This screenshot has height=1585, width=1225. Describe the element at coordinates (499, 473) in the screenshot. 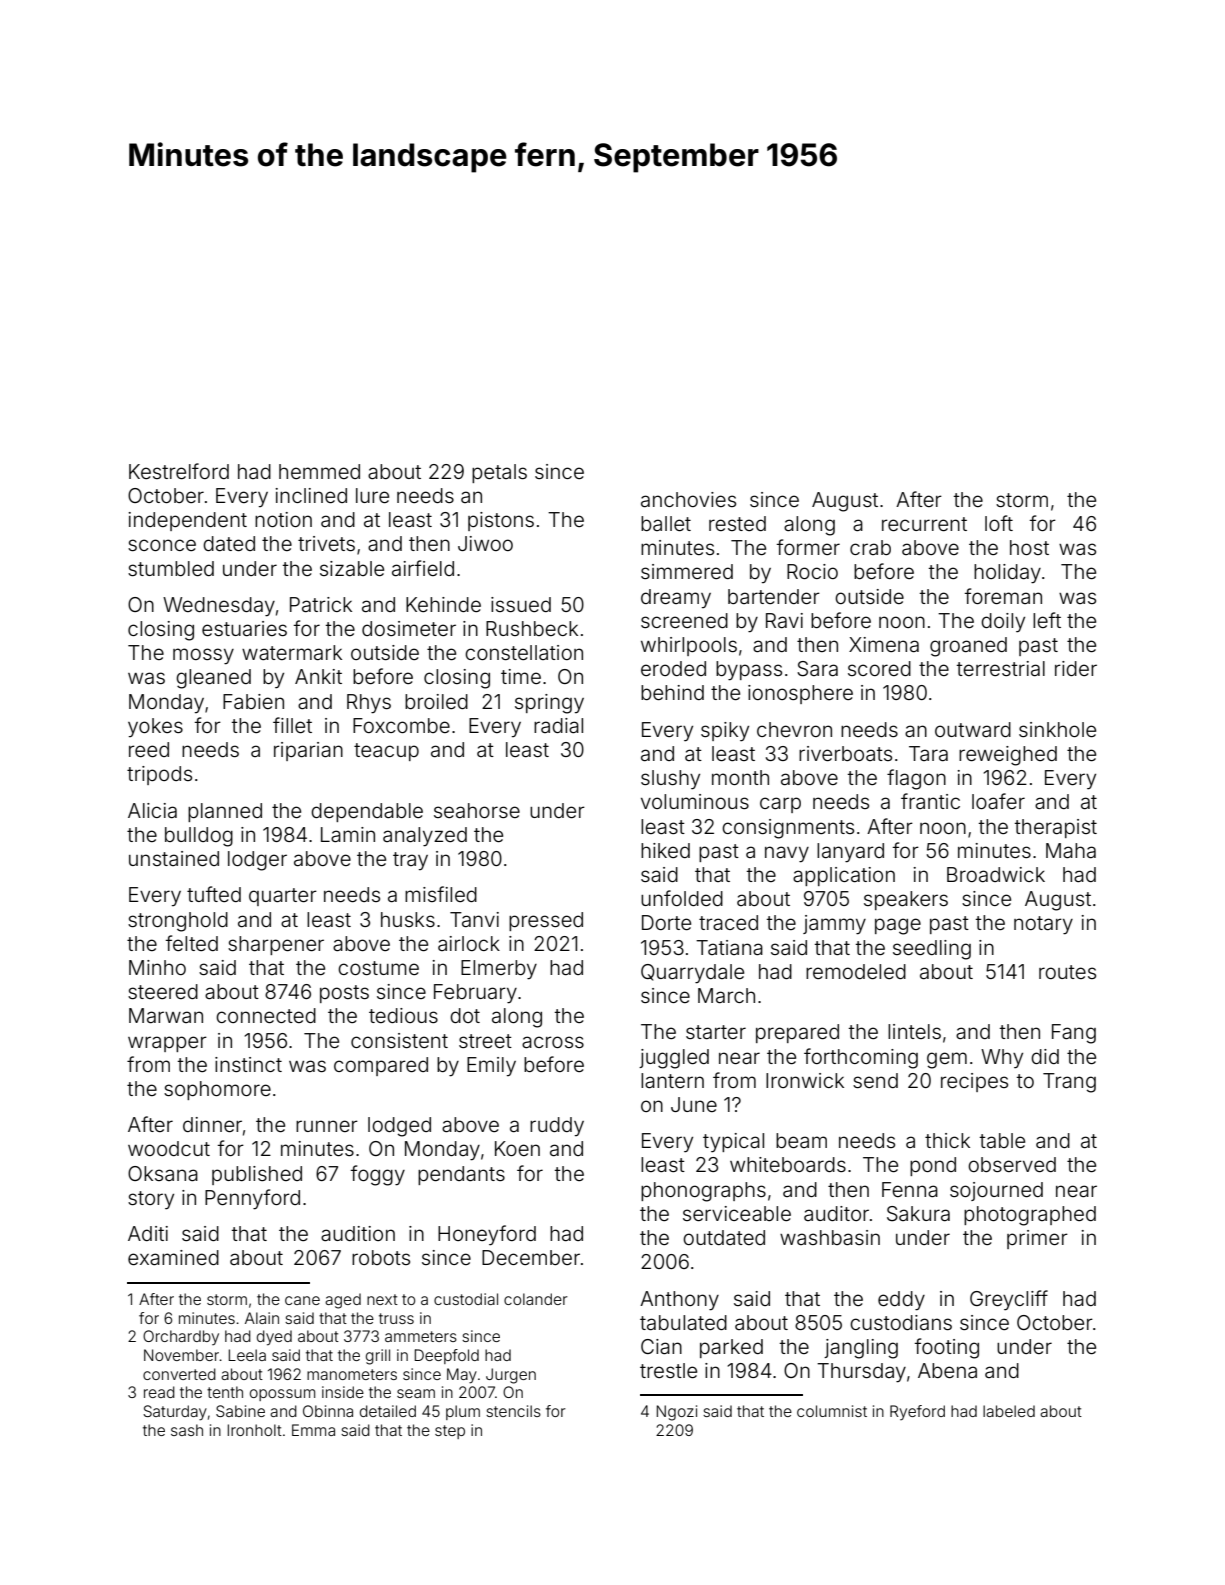

I see `petals` at that location.
